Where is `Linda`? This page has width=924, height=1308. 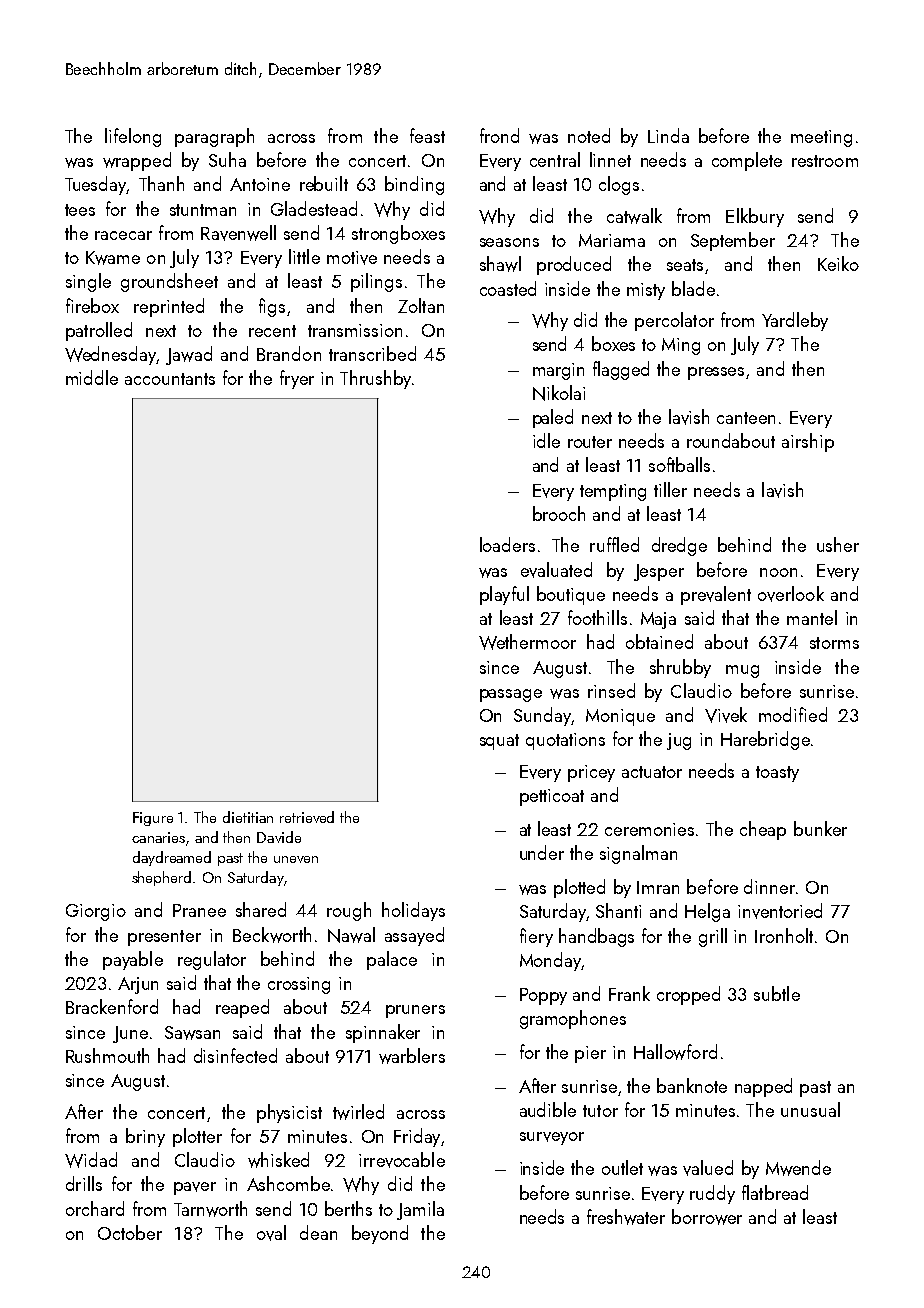
Linda is located at coordinates (668, 135).
